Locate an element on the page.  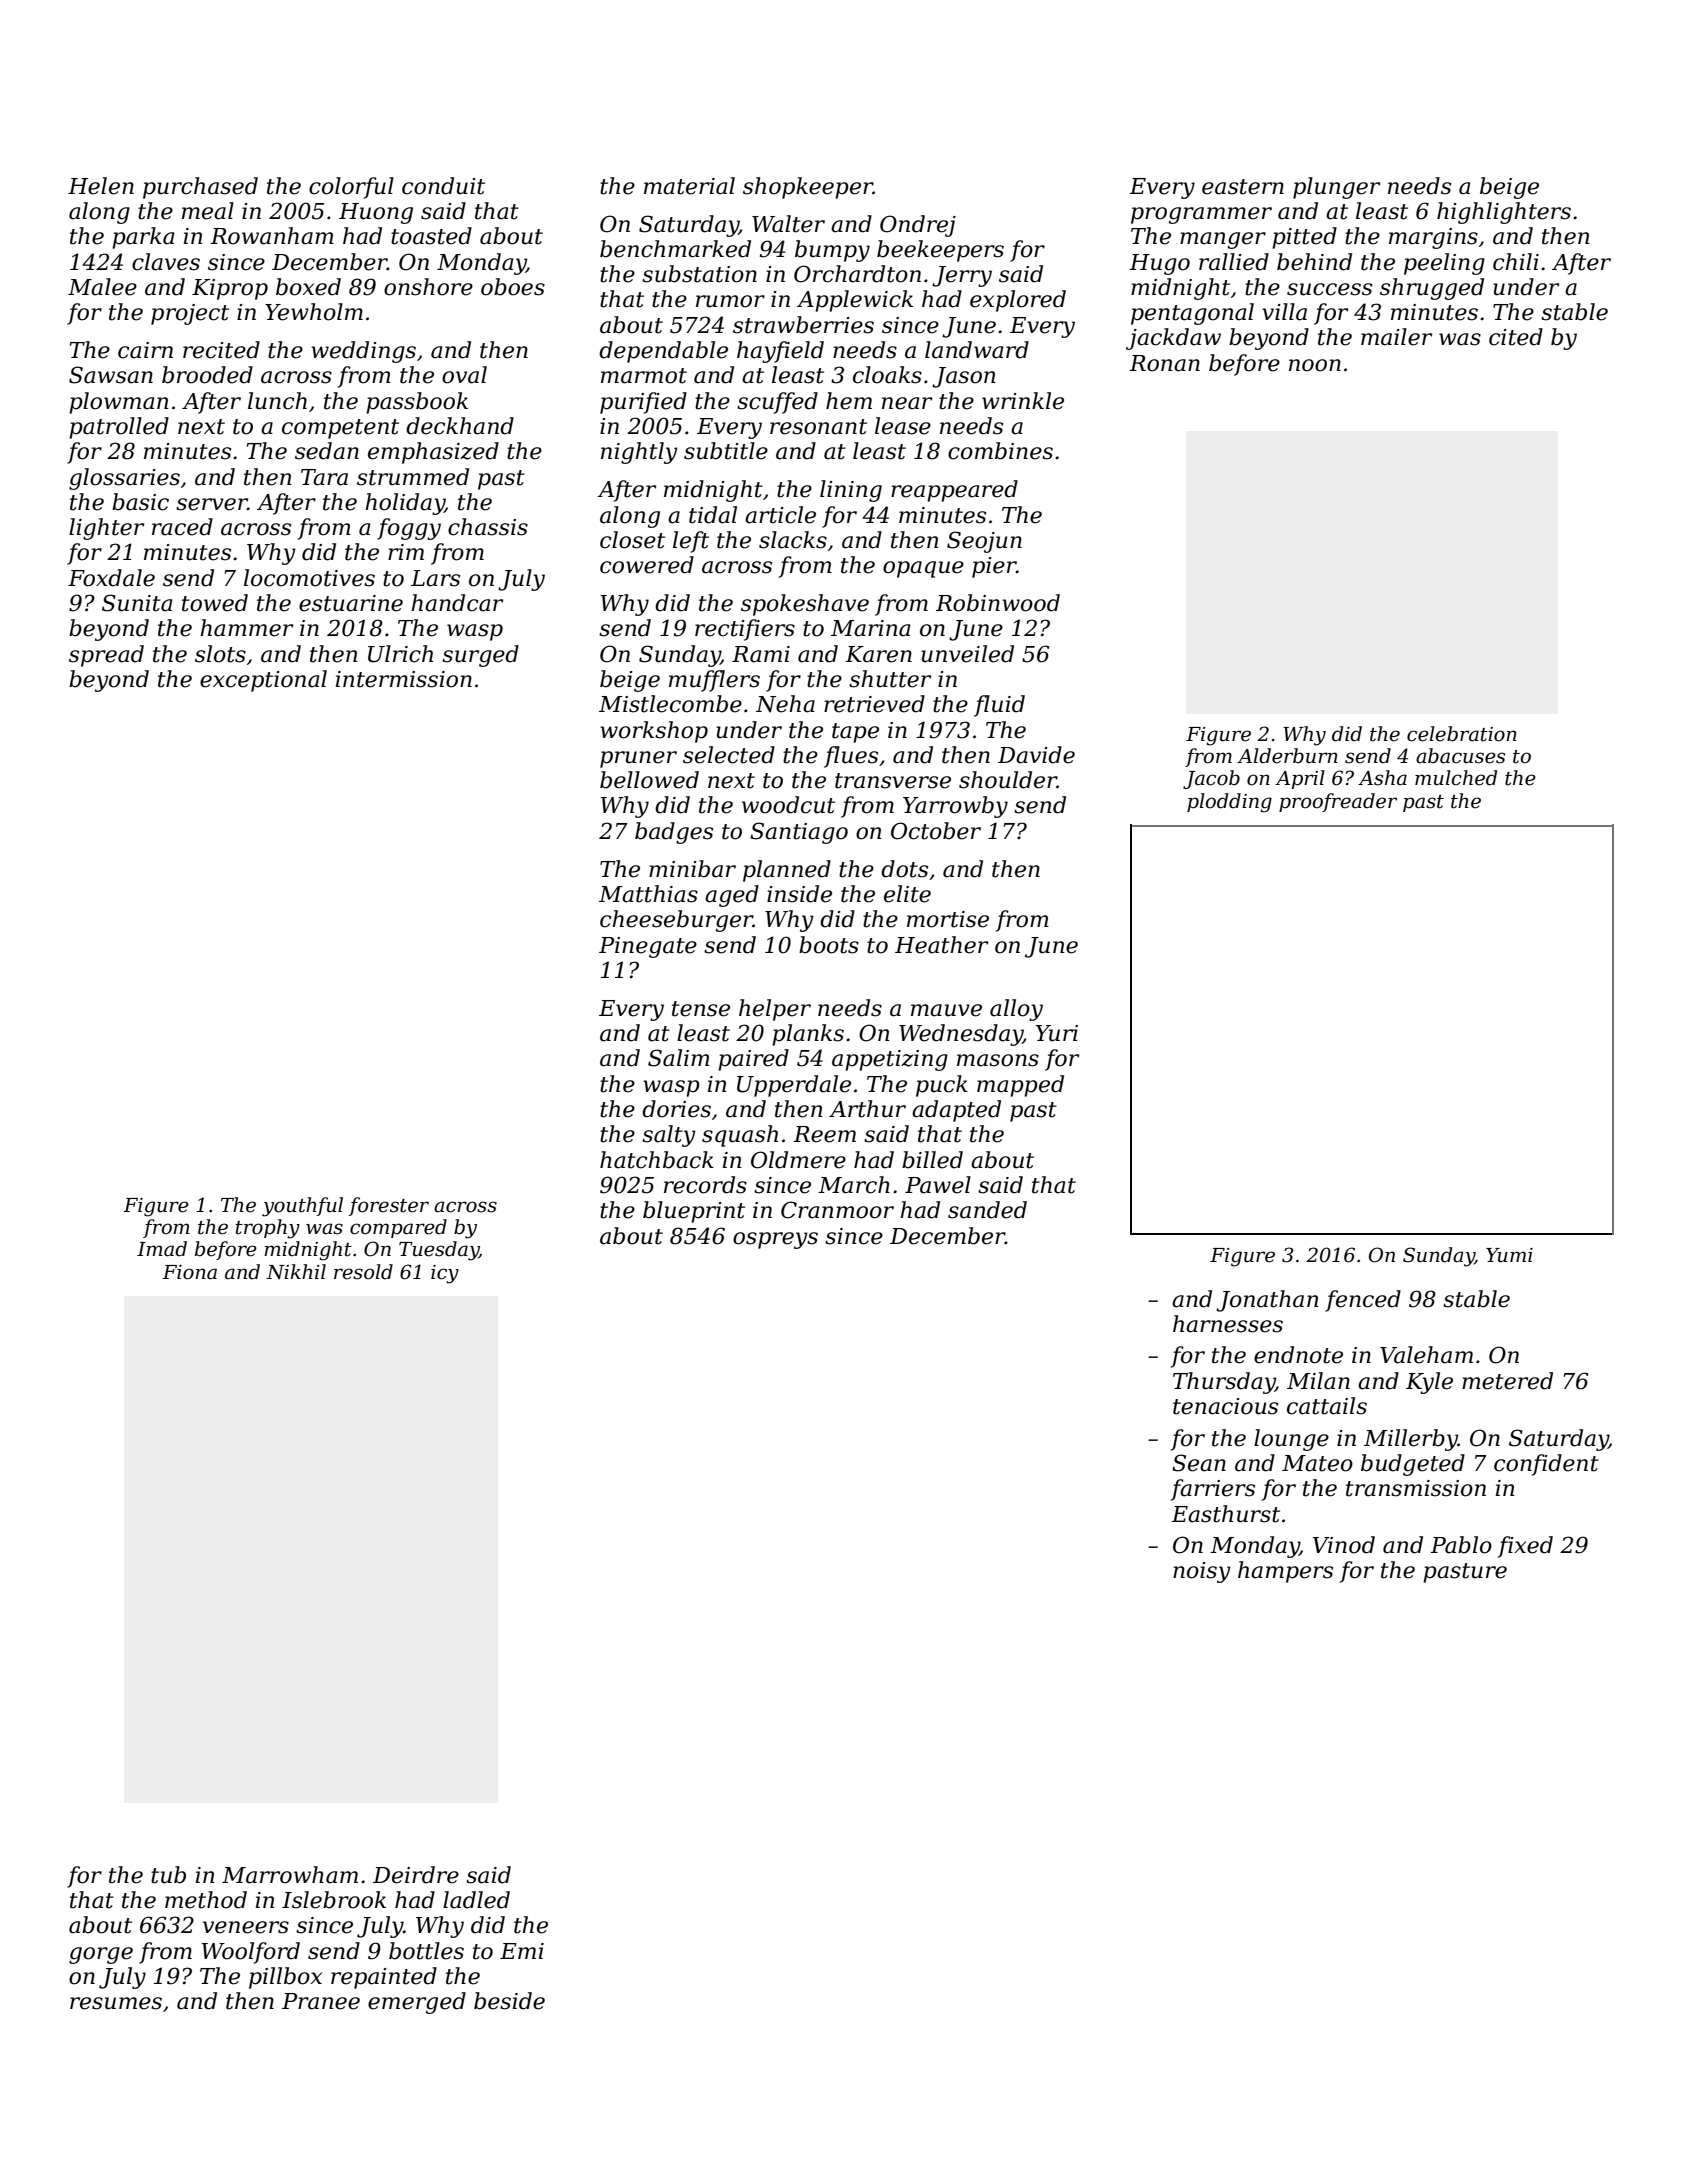
sanded is located at coordinates (987, 1210).
